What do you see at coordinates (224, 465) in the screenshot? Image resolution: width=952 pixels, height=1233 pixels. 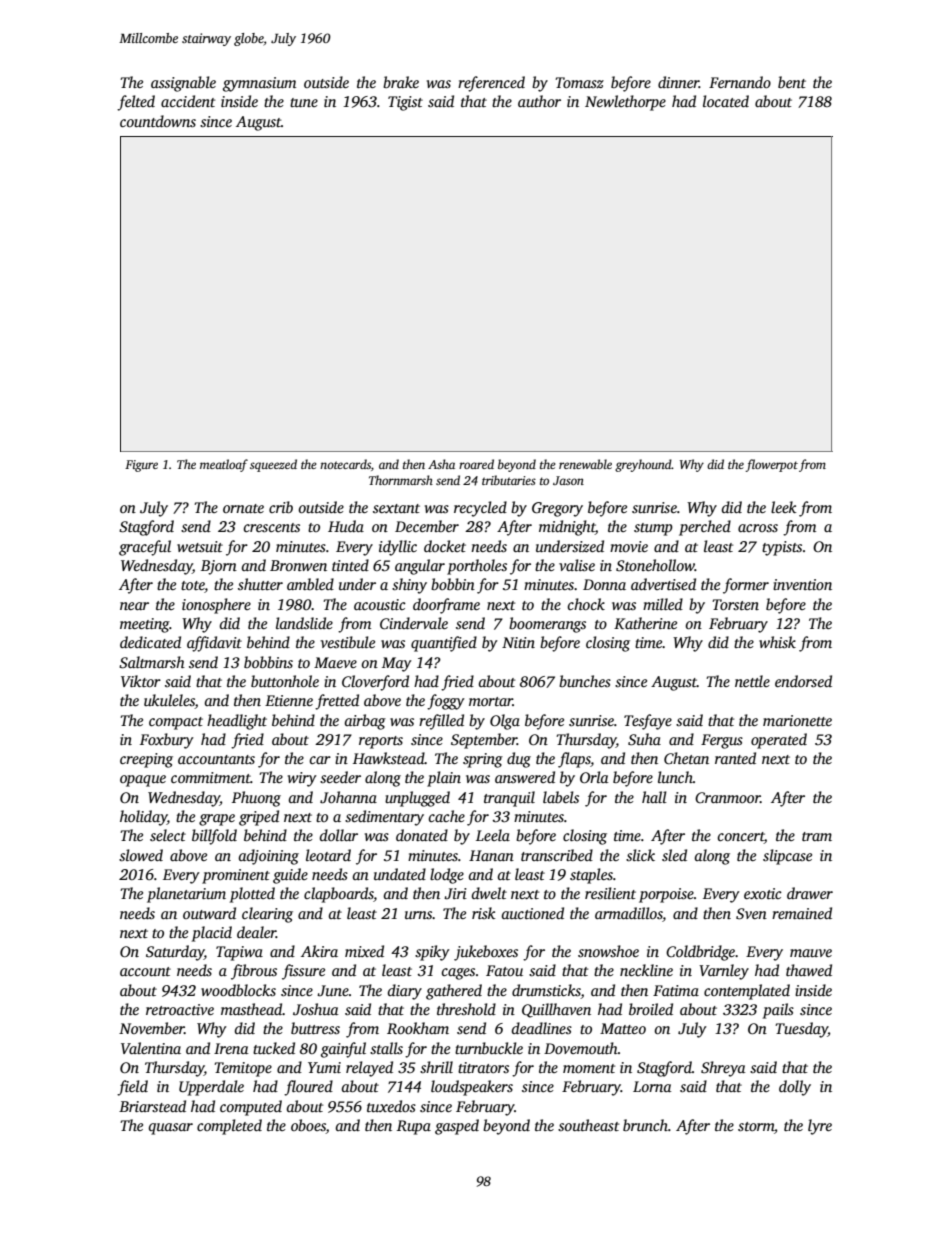 I see `meatloaf` at bounding box center [224, 465].
